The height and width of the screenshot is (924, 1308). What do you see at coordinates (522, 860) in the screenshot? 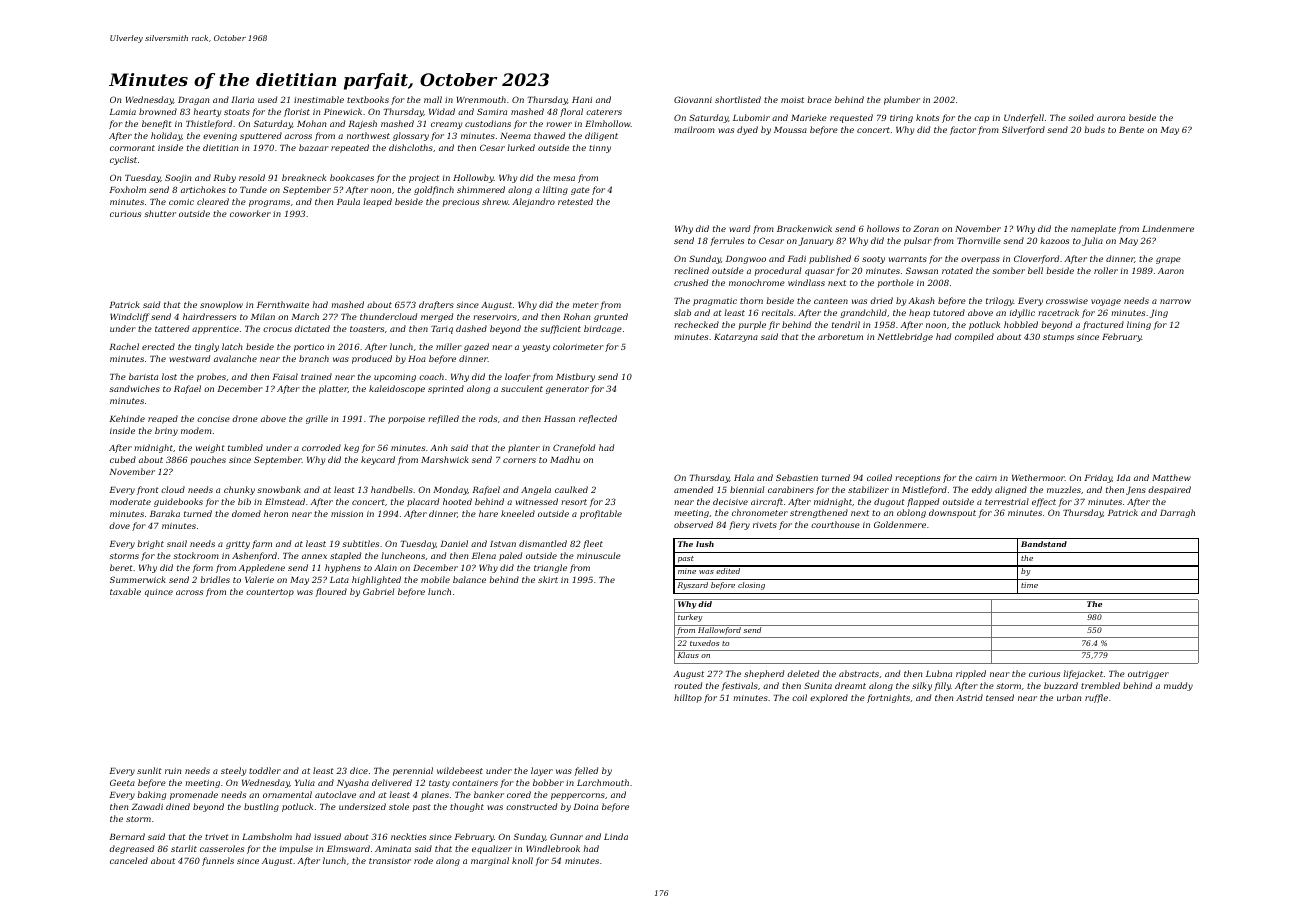
I see `knoll` at bounding box center [522, 860].
